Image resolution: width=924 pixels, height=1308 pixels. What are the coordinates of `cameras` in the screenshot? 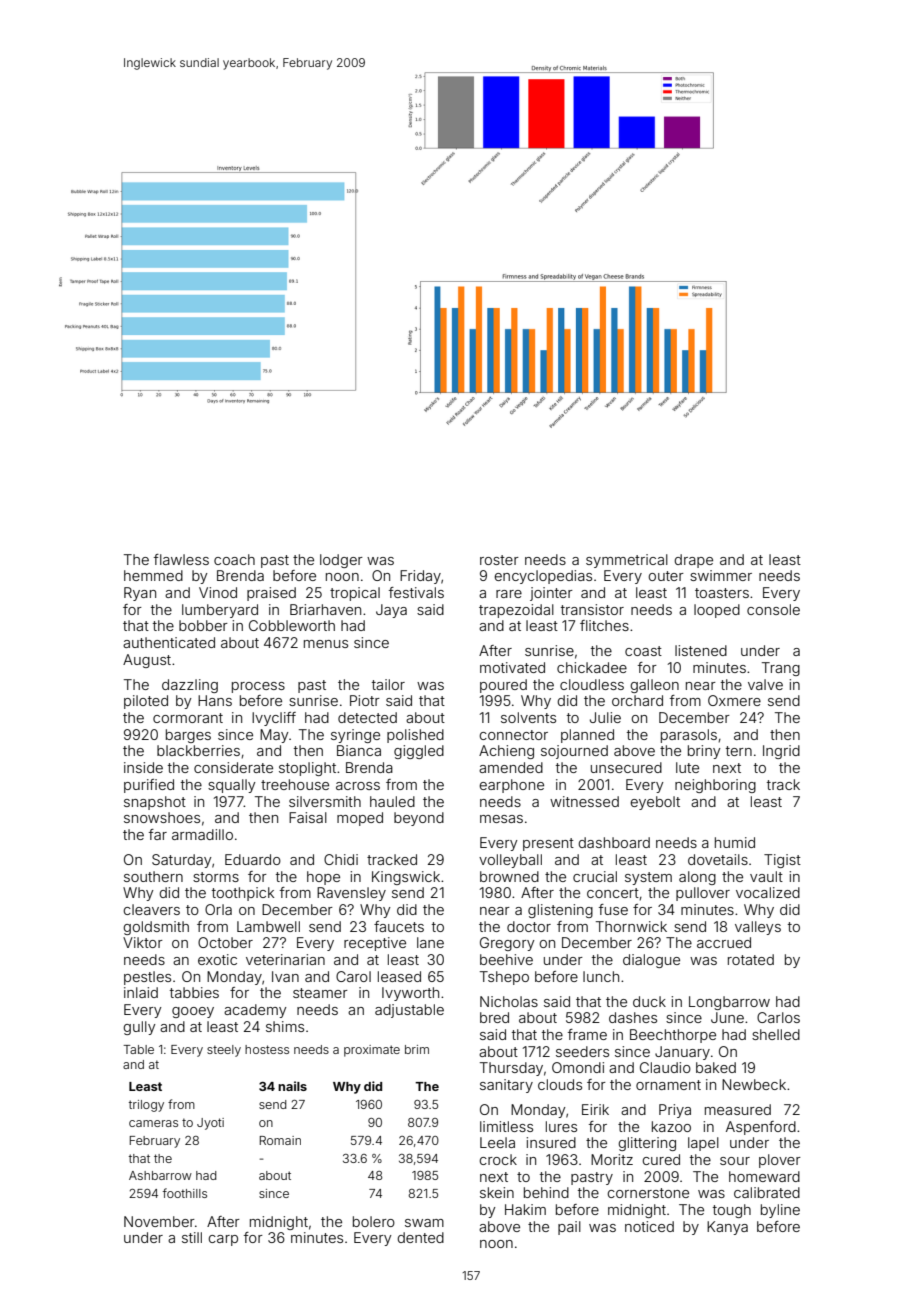 It's located at (153, 1123).
